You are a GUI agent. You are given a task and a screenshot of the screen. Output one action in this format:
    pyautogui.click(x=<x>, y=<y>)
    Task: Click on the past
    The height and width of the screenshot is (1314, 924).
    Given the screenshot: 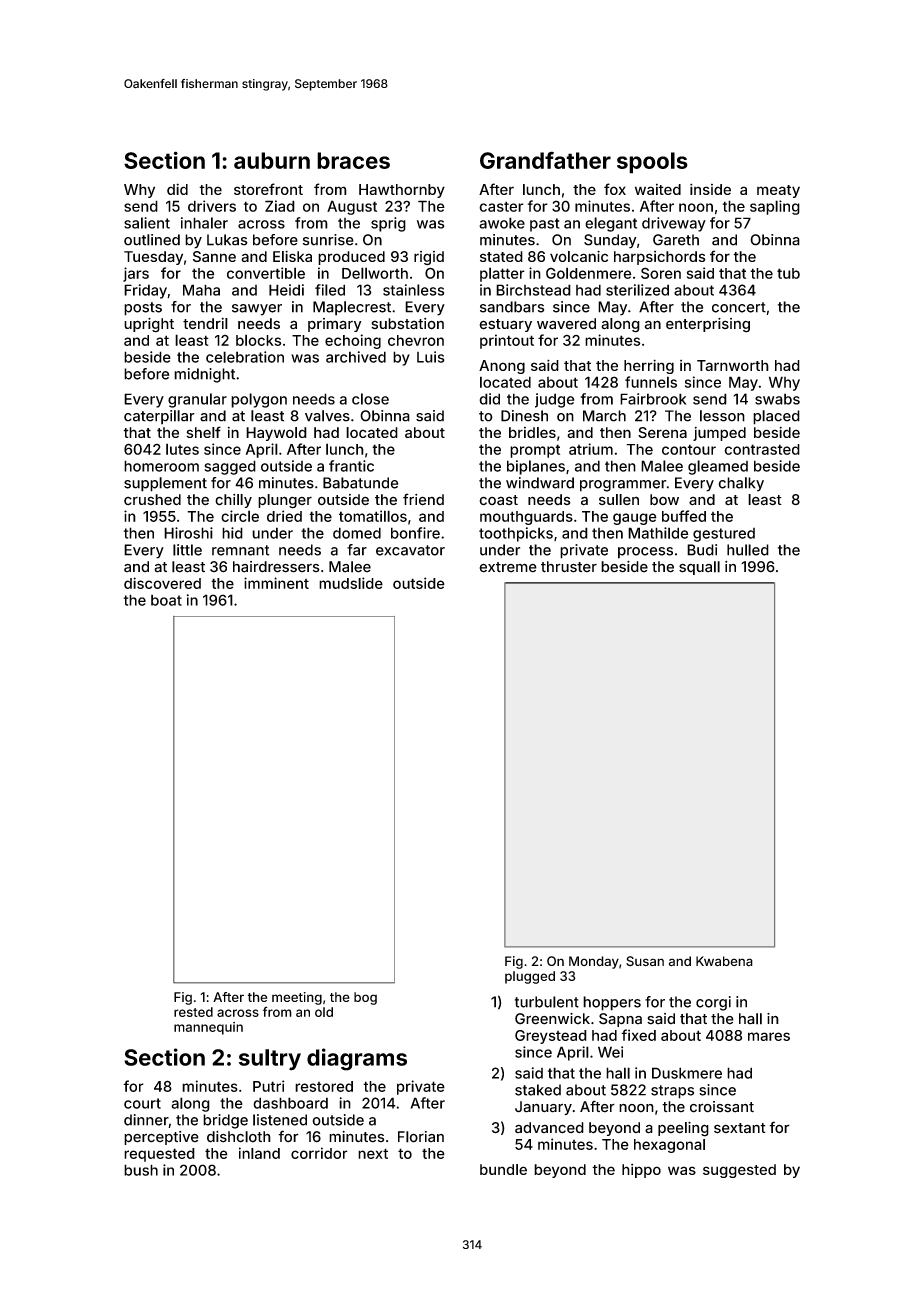 What is the action you would take?
    pyautogui.click(x=545, y=225)
